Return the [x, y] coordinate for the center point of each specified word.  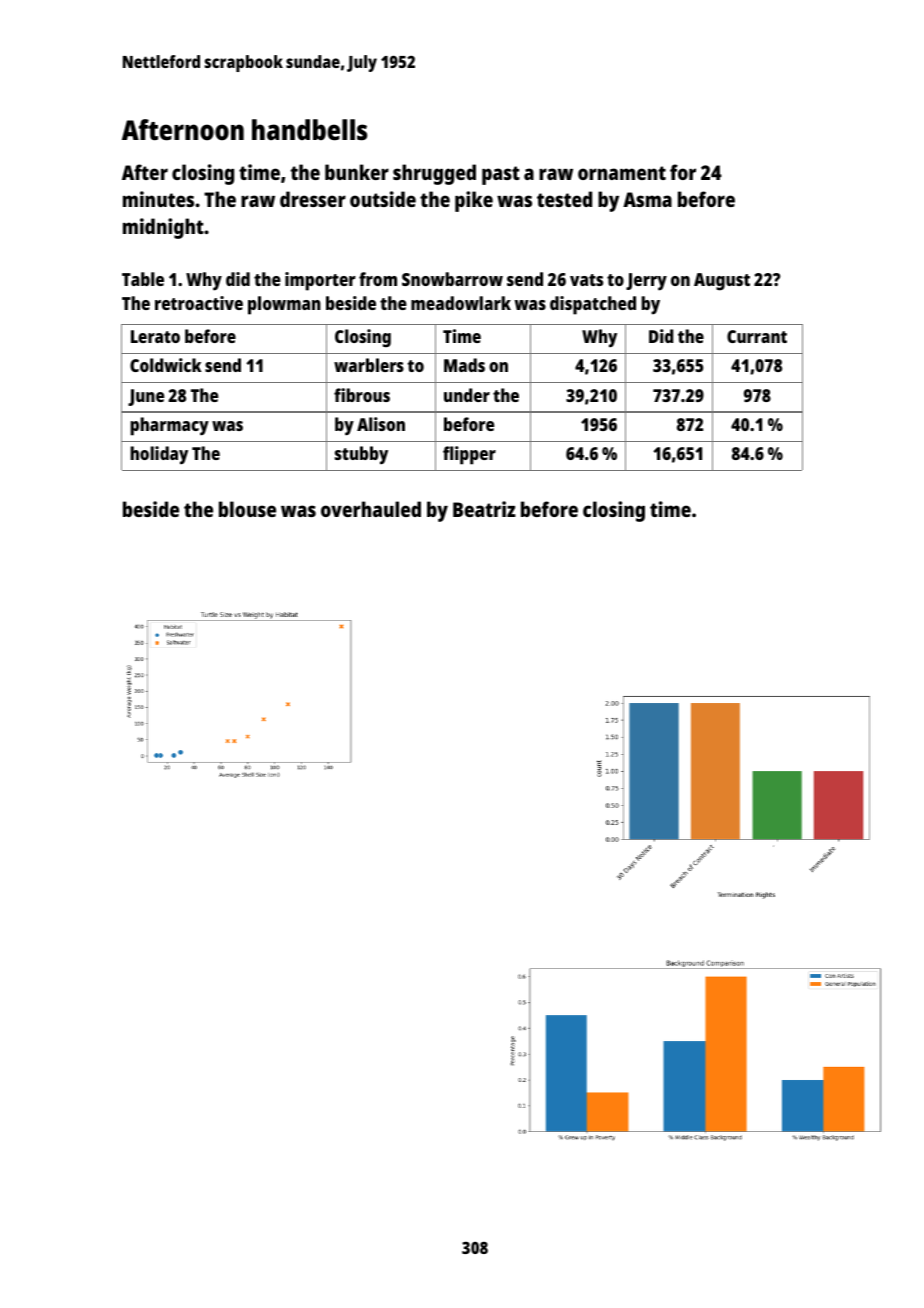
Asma [647, 199]
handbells [309, 130]
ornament [622, 173]
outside [383, 199]
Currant [757, 336]
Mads [464, 365]
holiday [159, 455]
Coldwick [166, 365]
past [501, 175]
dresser [313, 199]
